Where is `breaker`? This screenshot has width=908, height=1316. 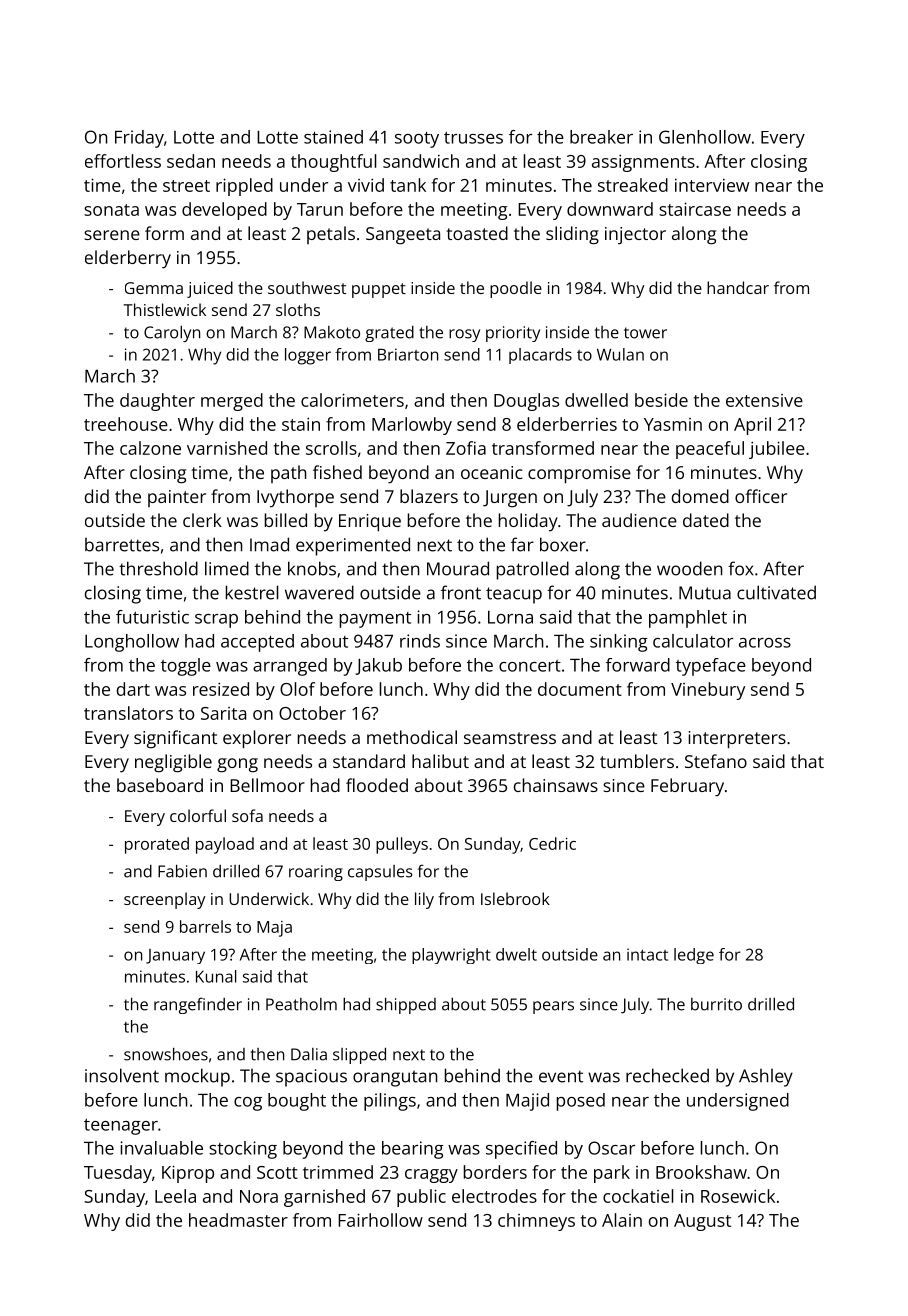
breaker is located at coordinates (601, 137).
